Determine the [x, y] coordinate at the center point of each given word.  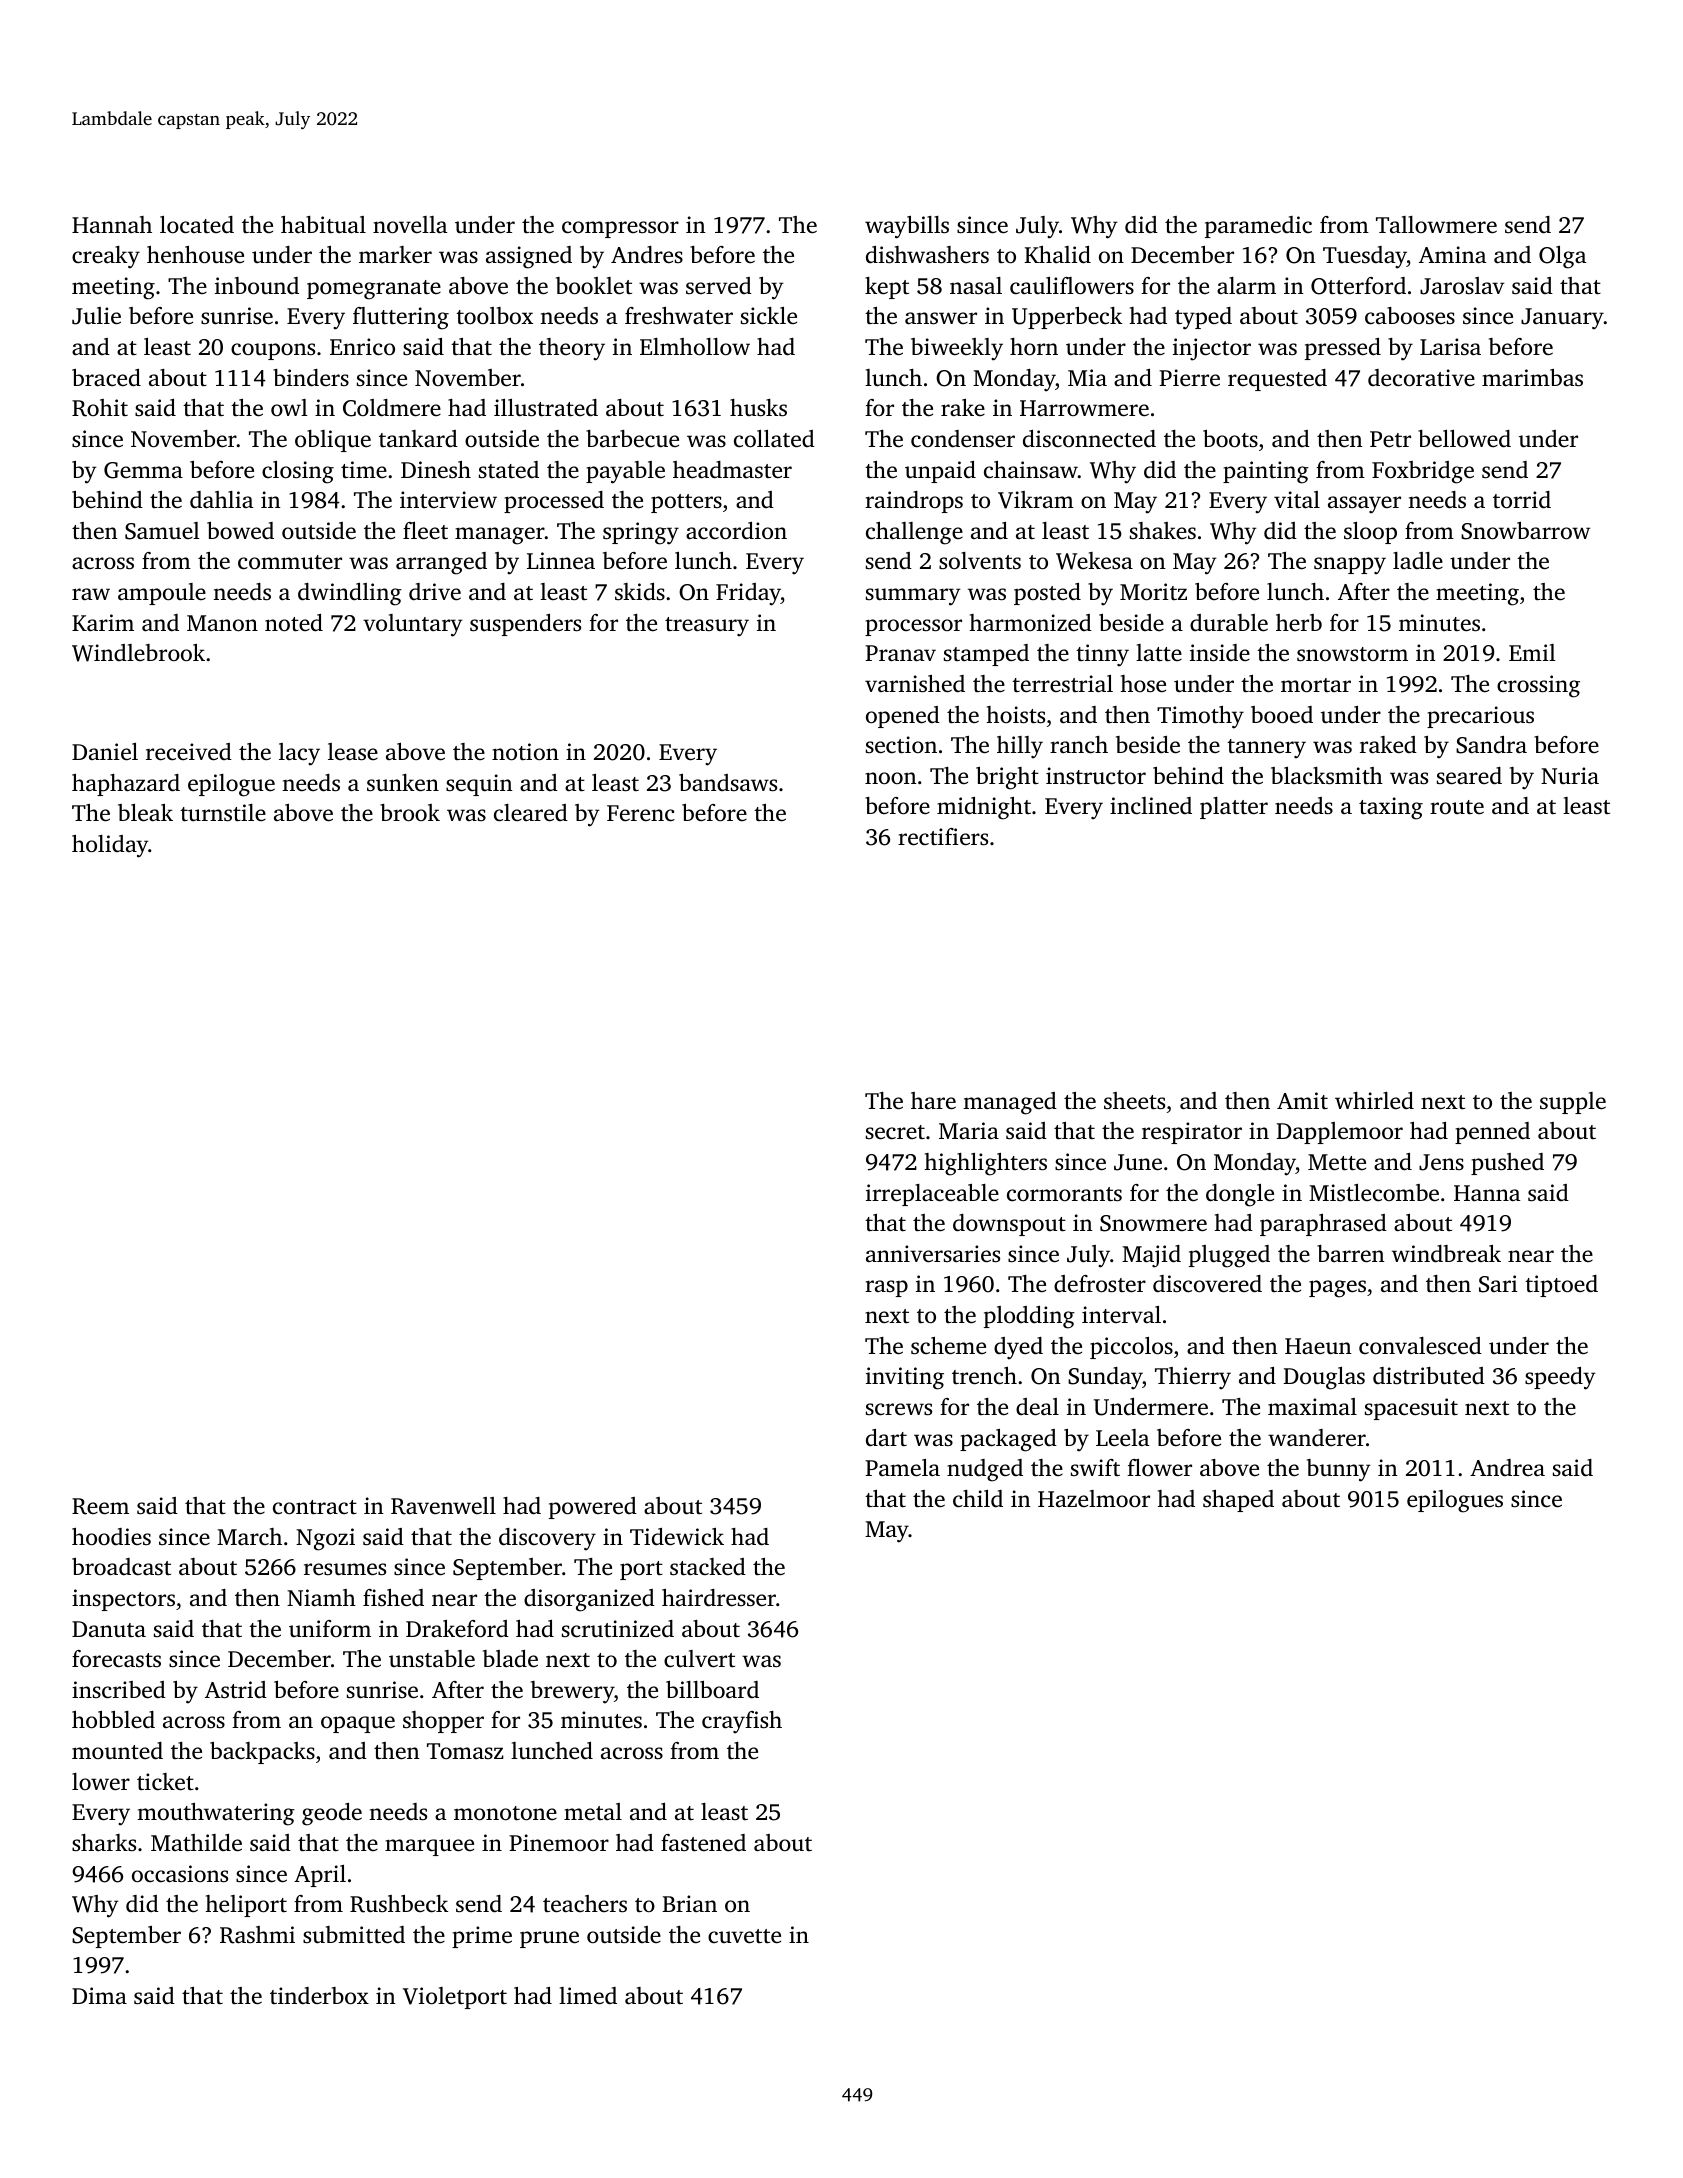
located [197, 225]
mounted [117, 1751]
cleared [531, 813]
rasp [886, 1288]
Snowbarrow [1525, 531]
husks [758, 408]
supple [1573, 1103]
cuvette [744, 1936]
